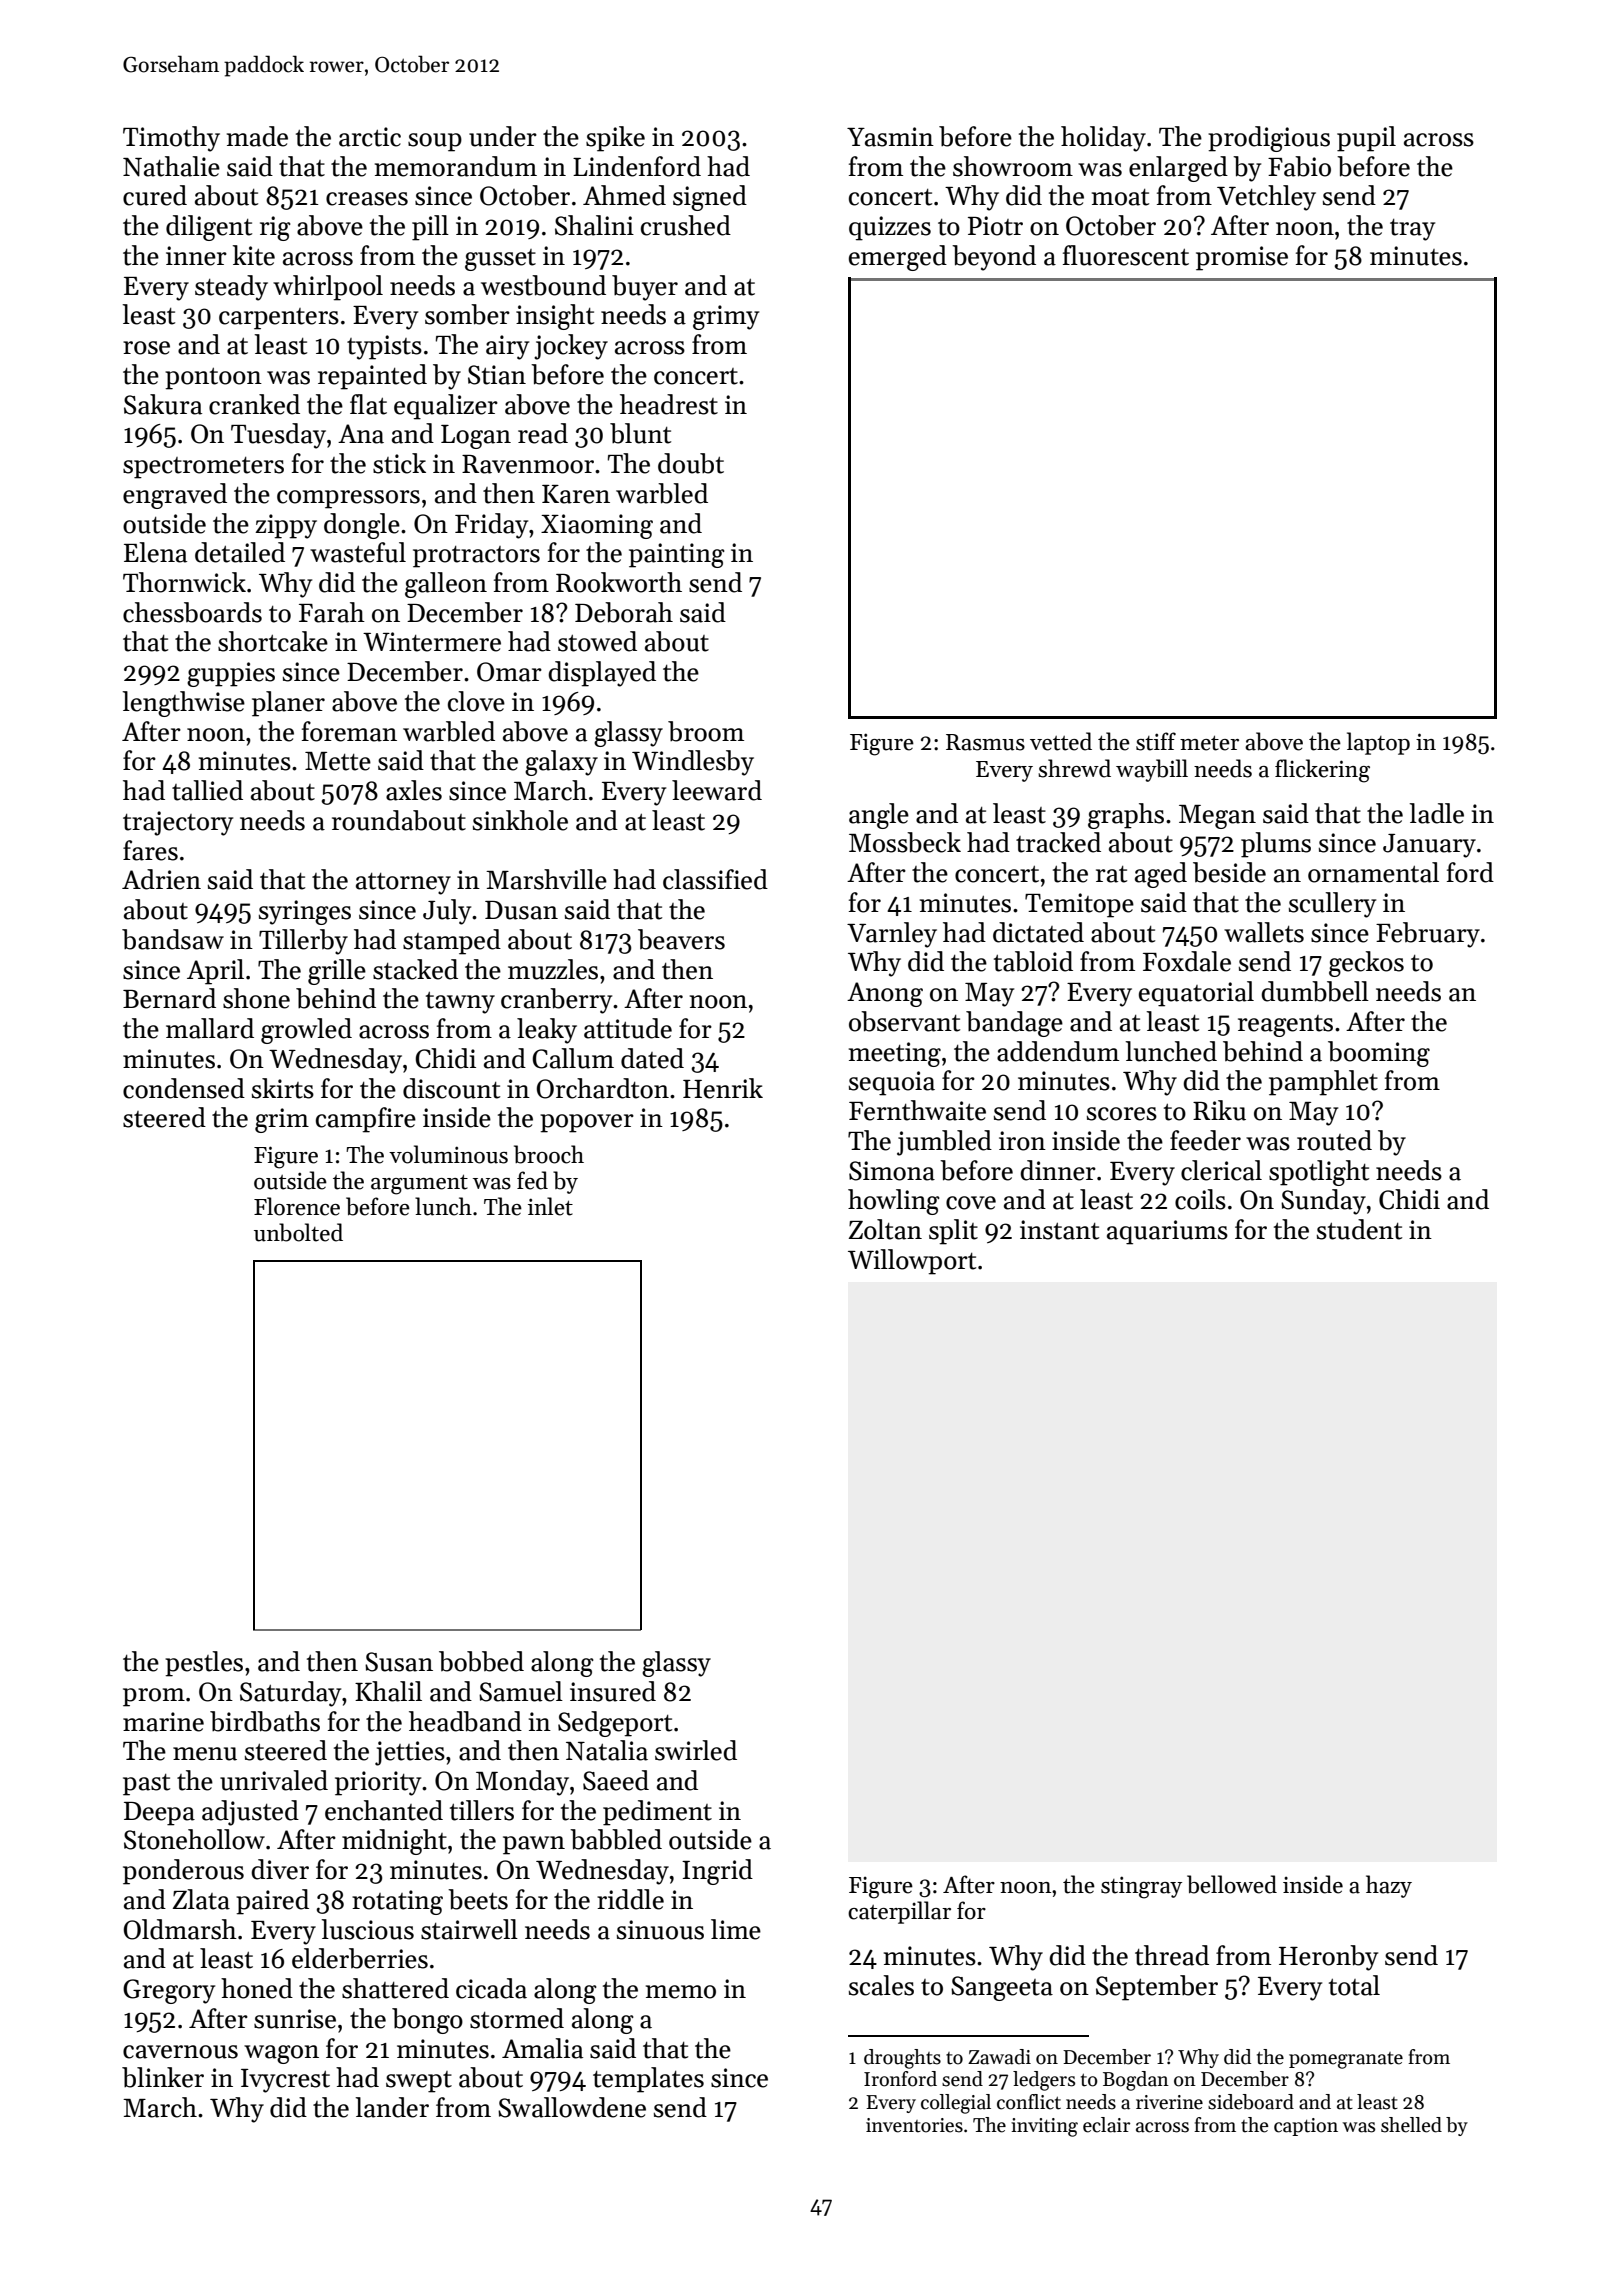 The height and width of the screenshot is (2292, 1620). What do you see at coordinates (399, 1662) in the screenshot?
I see `Susan` at bounding box center [399, 1662].
